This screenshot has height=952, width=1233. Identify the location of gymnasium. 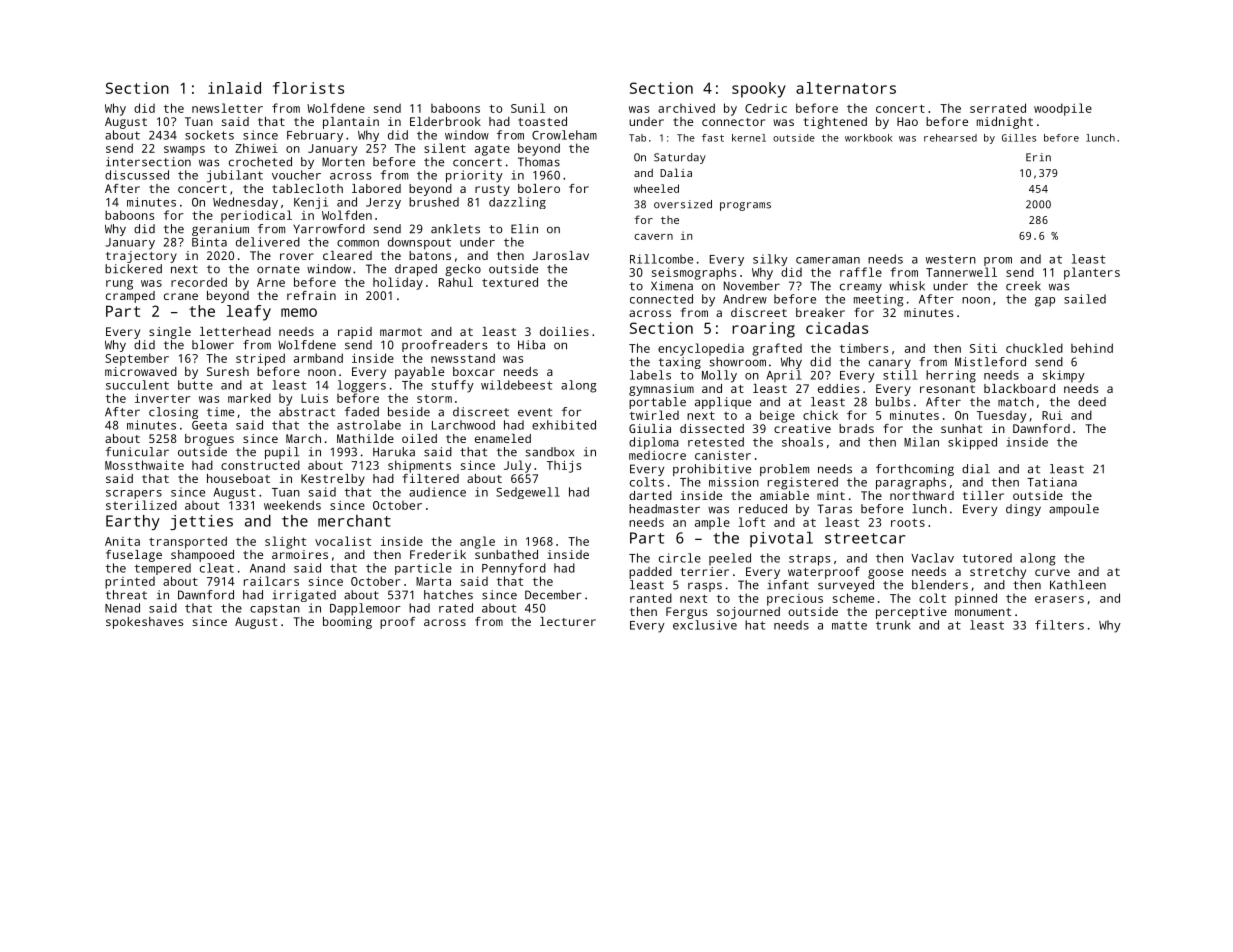
(661, 390).
